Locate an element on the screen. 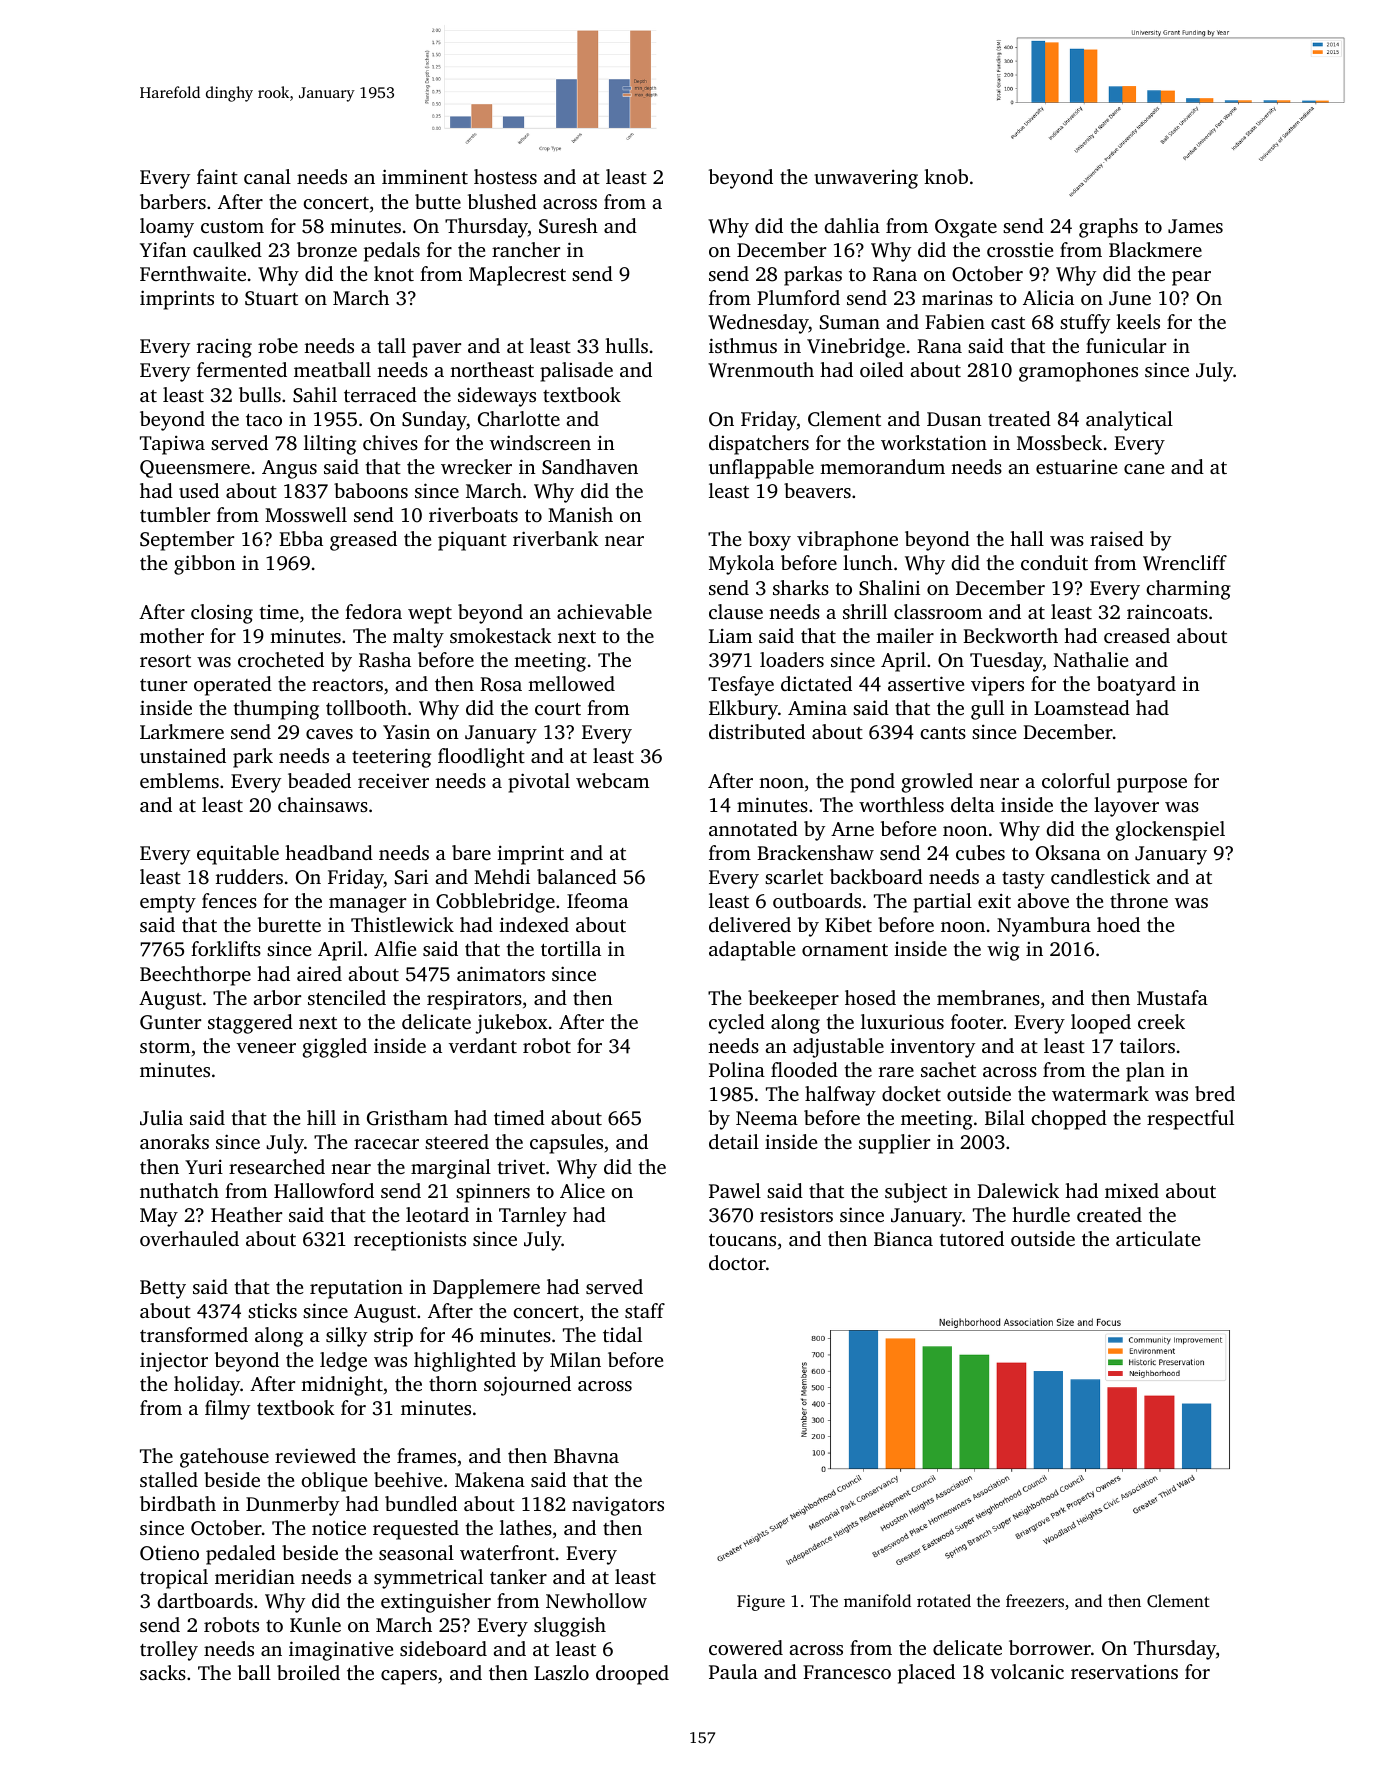 This screenshot has width=1378, height=1784. dictated is located at coordinates (816, 683).
